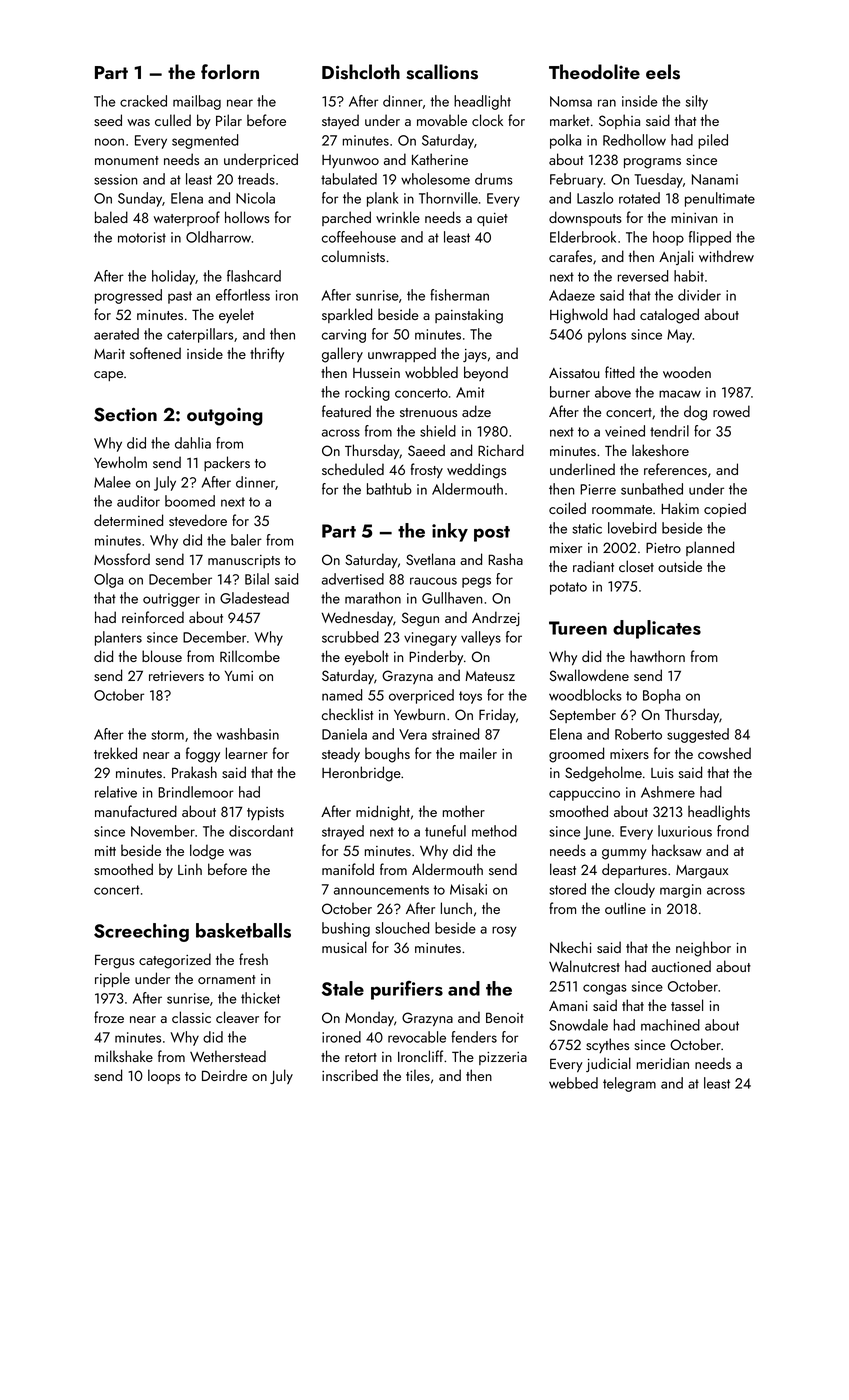  Describe the element at coordinates (387, 755) in the screenshot. I see `boughs` at that location.
